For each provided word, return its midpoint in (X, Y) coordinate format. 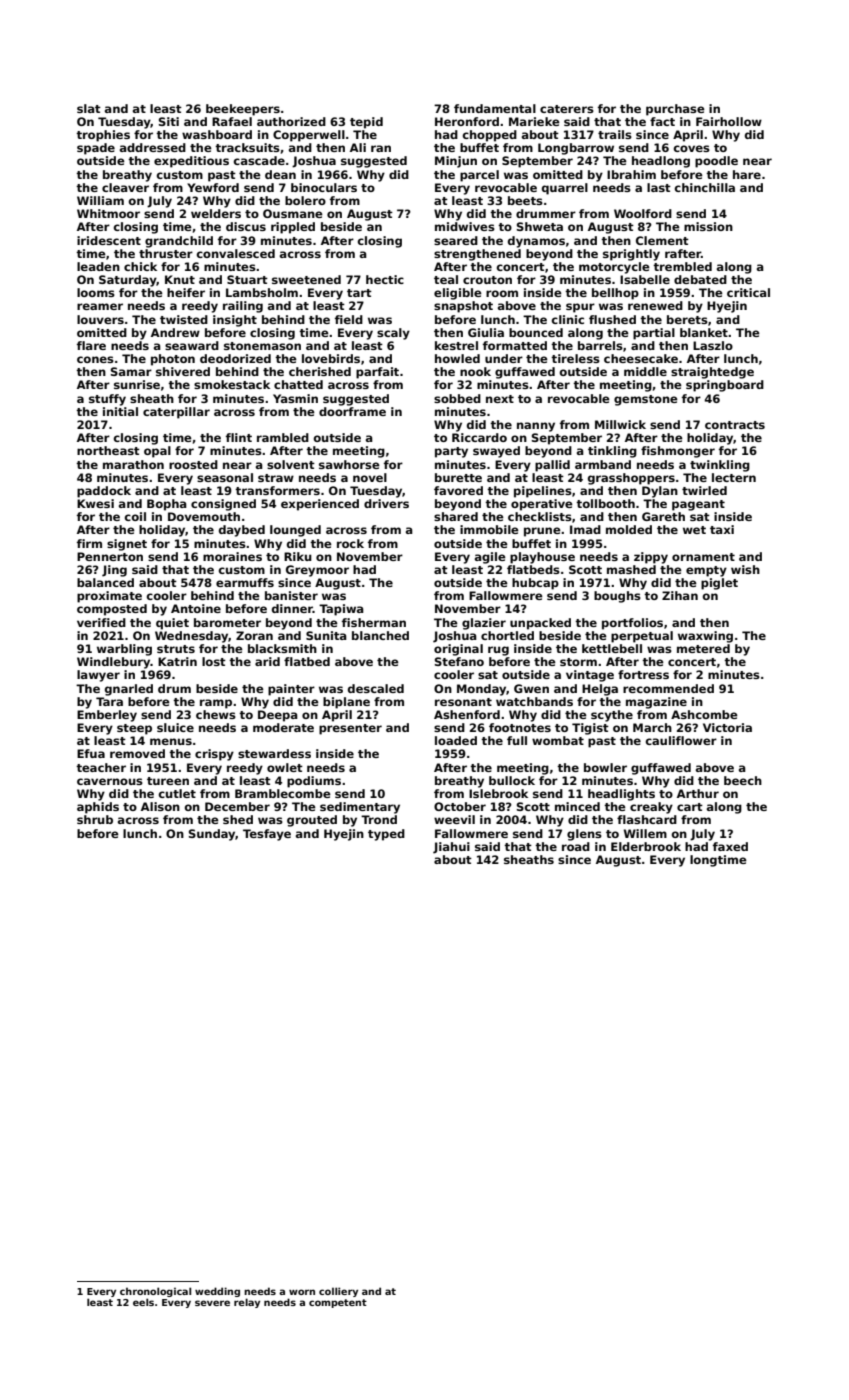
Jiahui (451, 848)
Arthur (698, 793)
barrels (600, 345)
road (576, 846)
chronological (155, 1292)
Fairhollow (729, 121)
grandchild (179, 242)
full (517, 740)
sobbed (457, 398)
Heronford (467, 121)
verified (101, 622)
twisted (184, 319)
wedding (217, 1292)
